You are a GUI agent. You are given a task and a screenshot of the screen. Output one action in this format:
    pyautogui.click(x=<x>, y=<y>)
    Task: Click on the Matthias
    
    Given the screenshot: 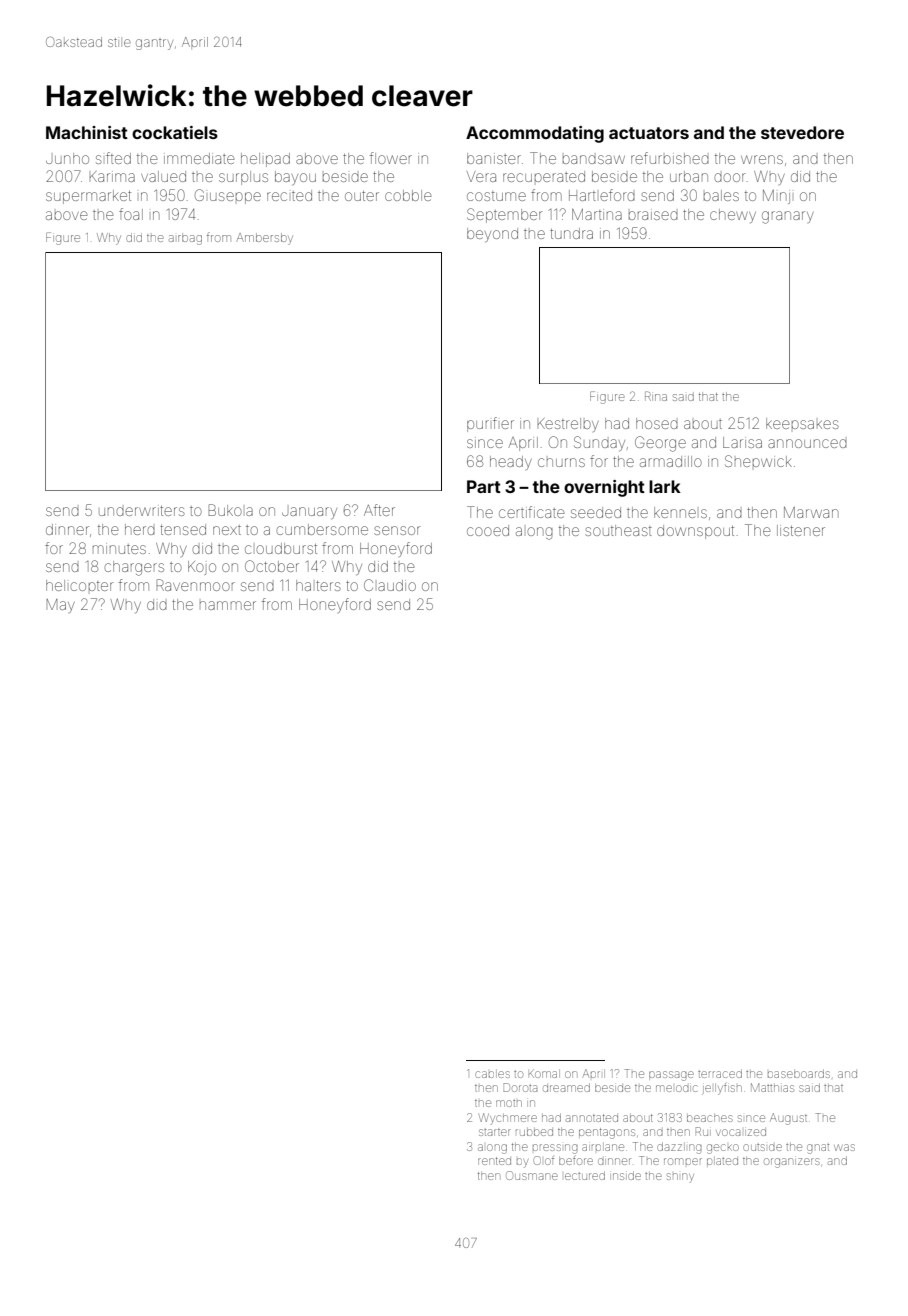 What is the action you would take?
    pyautogui.click(x=772, y=1087)
